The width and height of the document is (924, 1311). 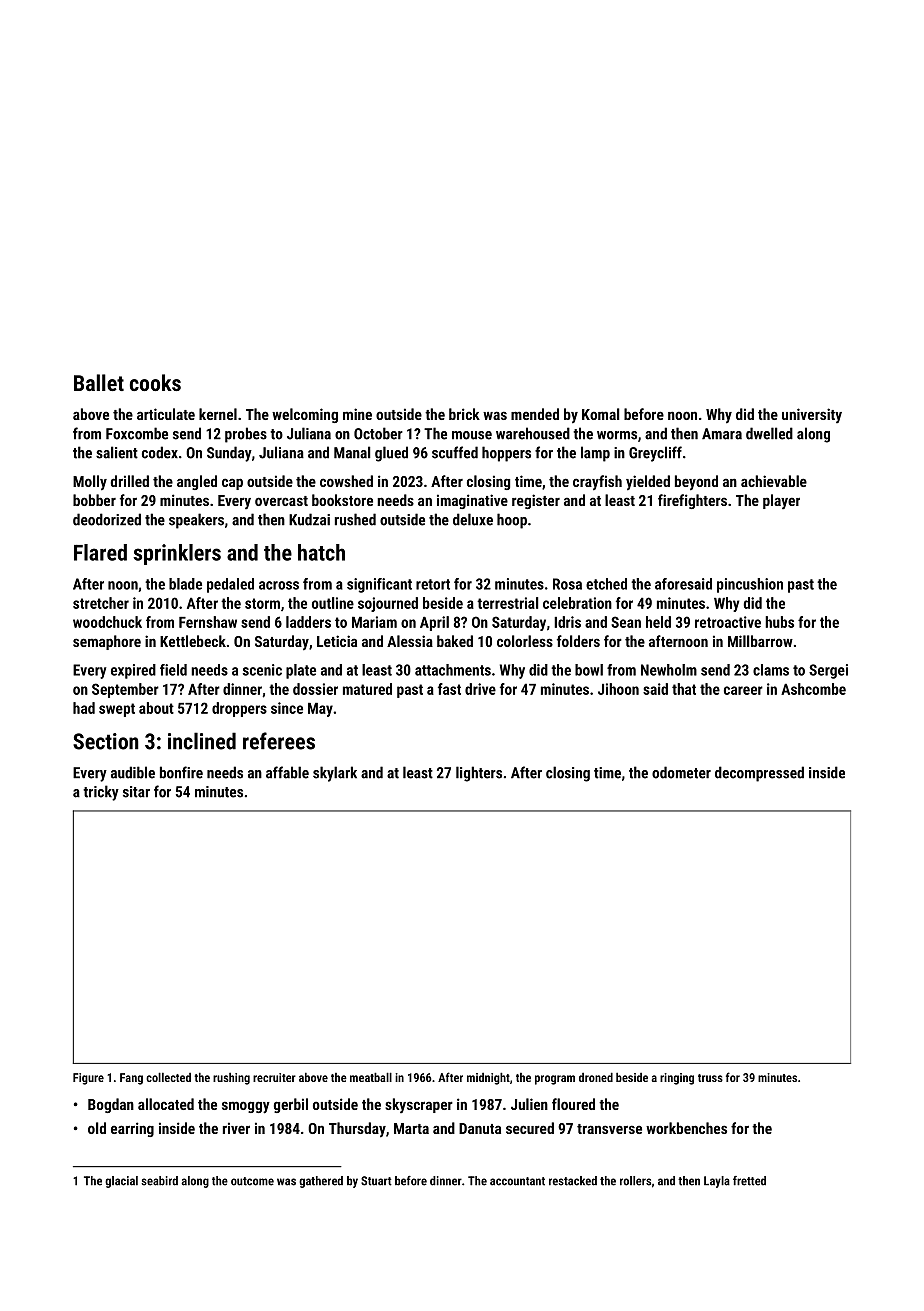 I want to click on mine, so click(x=357, y=414).
